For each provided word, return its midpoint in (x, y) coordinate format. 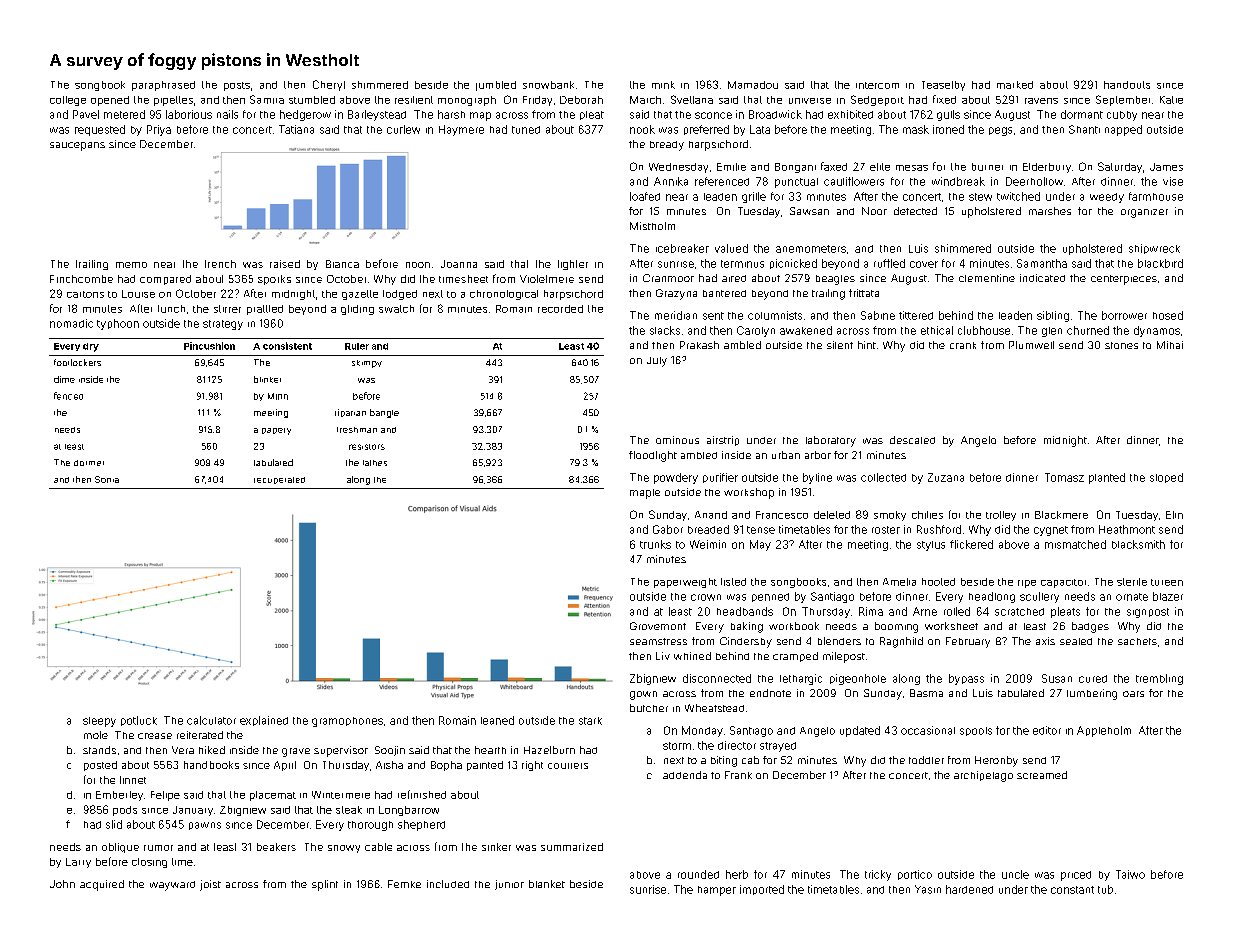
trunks (655, 544)
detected (915, 211)
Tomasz (1064, 477)
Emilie (731, 167)
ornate (1132, 597)
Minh (278, 396)
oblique (120, 848)
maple (645, 494)
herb (737, 874)
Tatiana (296, 129)
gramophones (347, 722)
